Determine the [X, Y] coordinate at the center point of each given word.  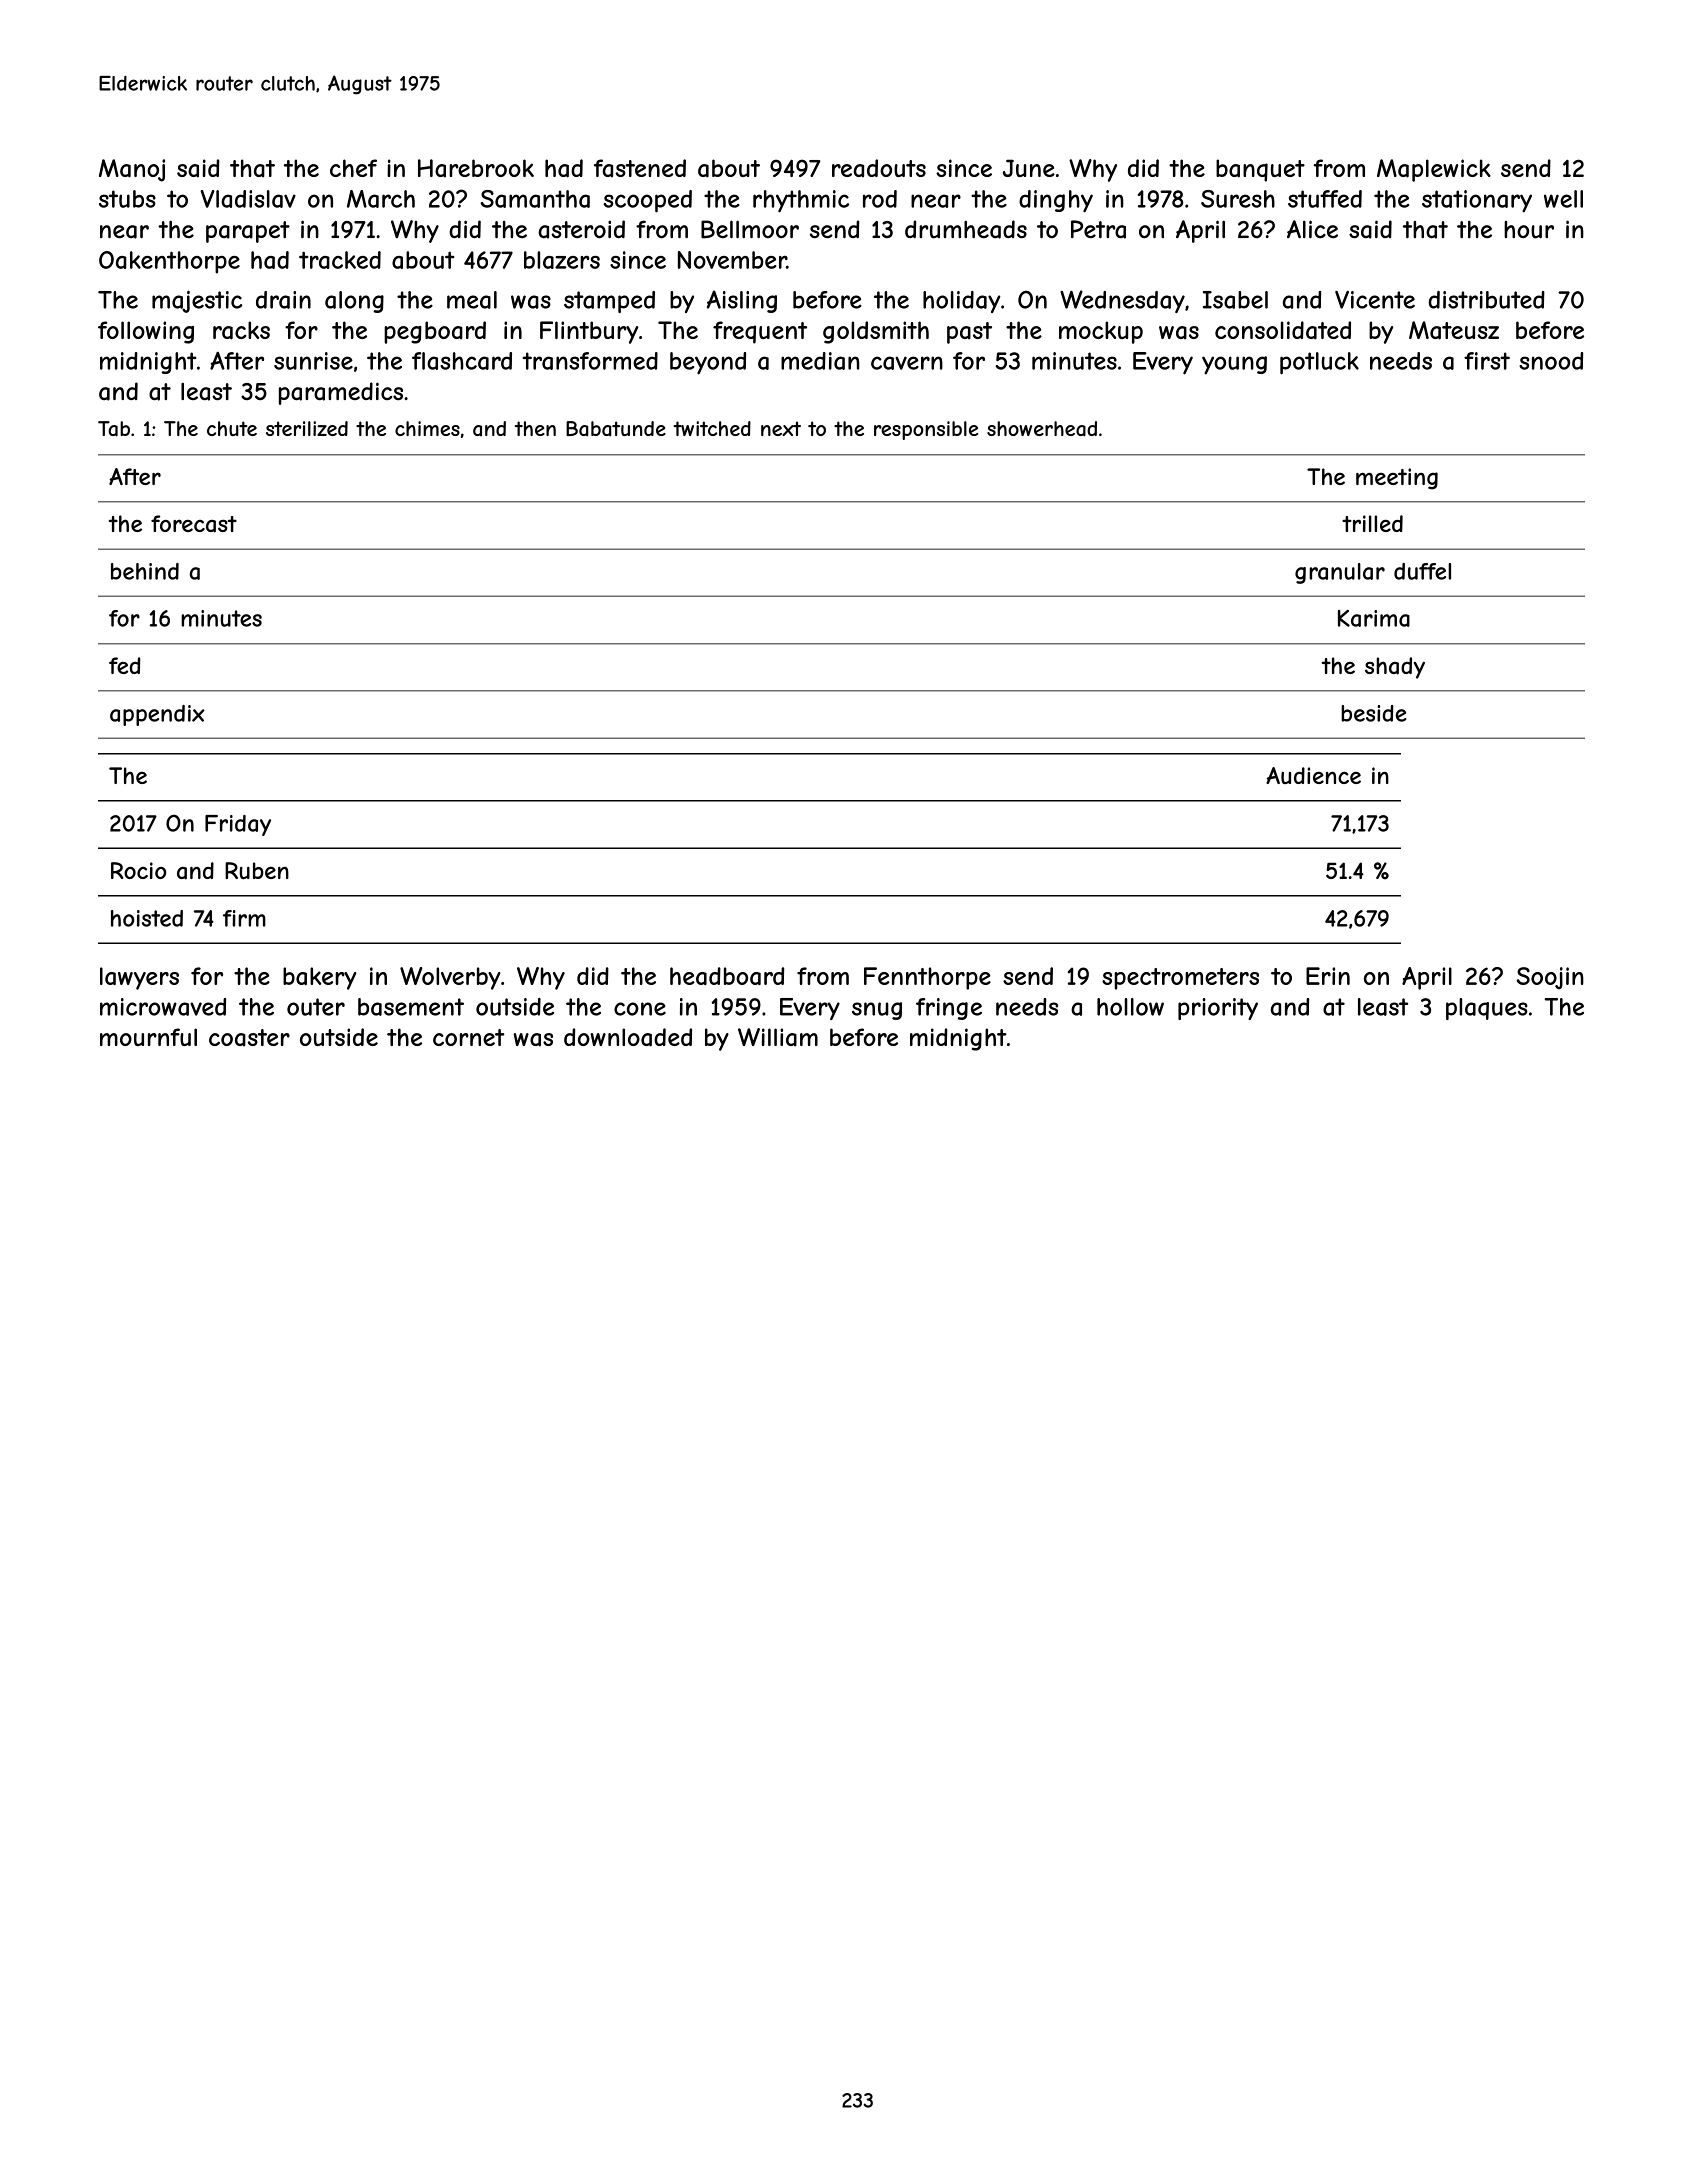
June [1029, 168]
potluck [1319, 363]
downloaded [628, 1037]
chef [353, 168]
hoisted [147, 918]
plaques [1487, 1009]
